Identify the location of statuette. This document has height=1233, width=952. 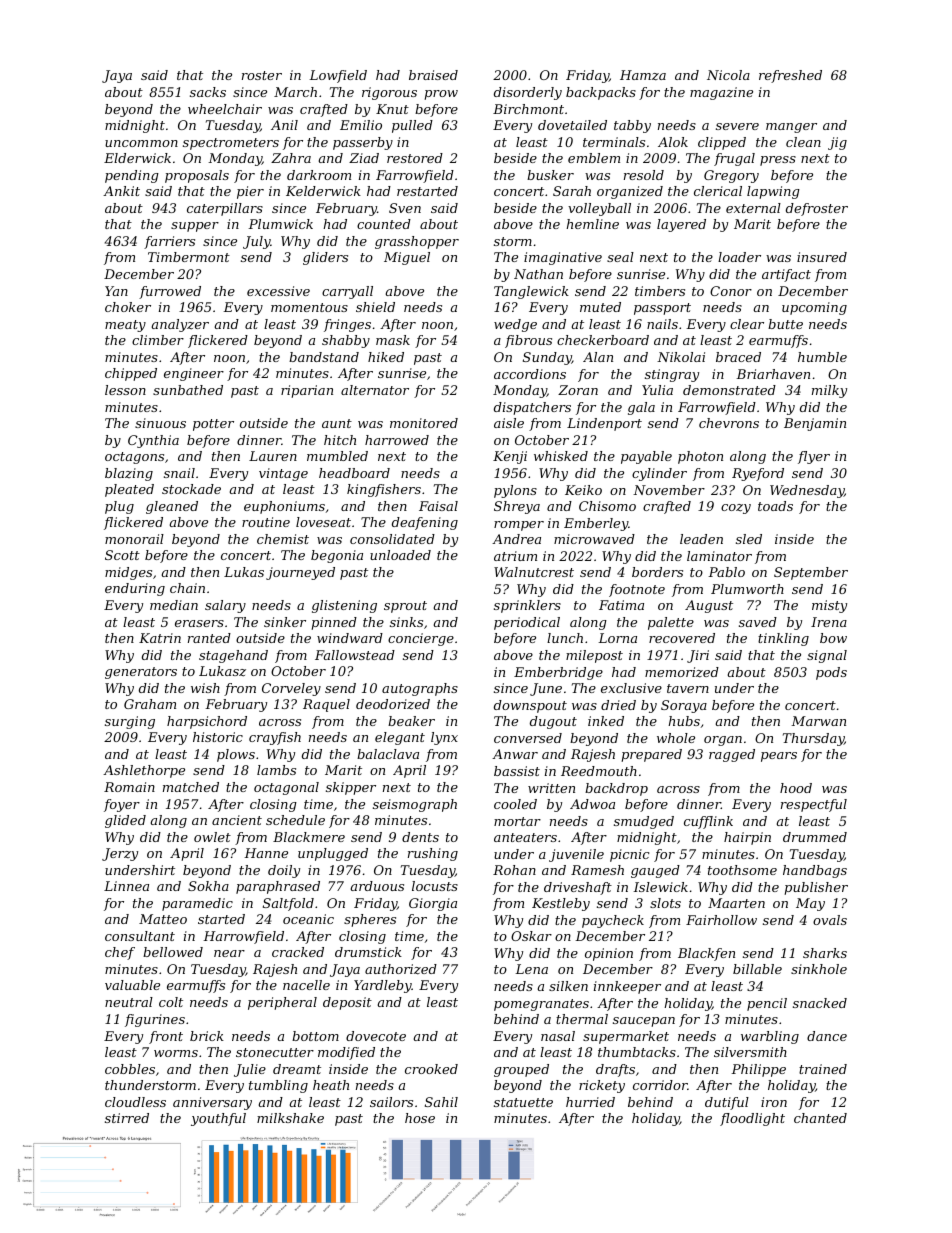
(523, 1102).
